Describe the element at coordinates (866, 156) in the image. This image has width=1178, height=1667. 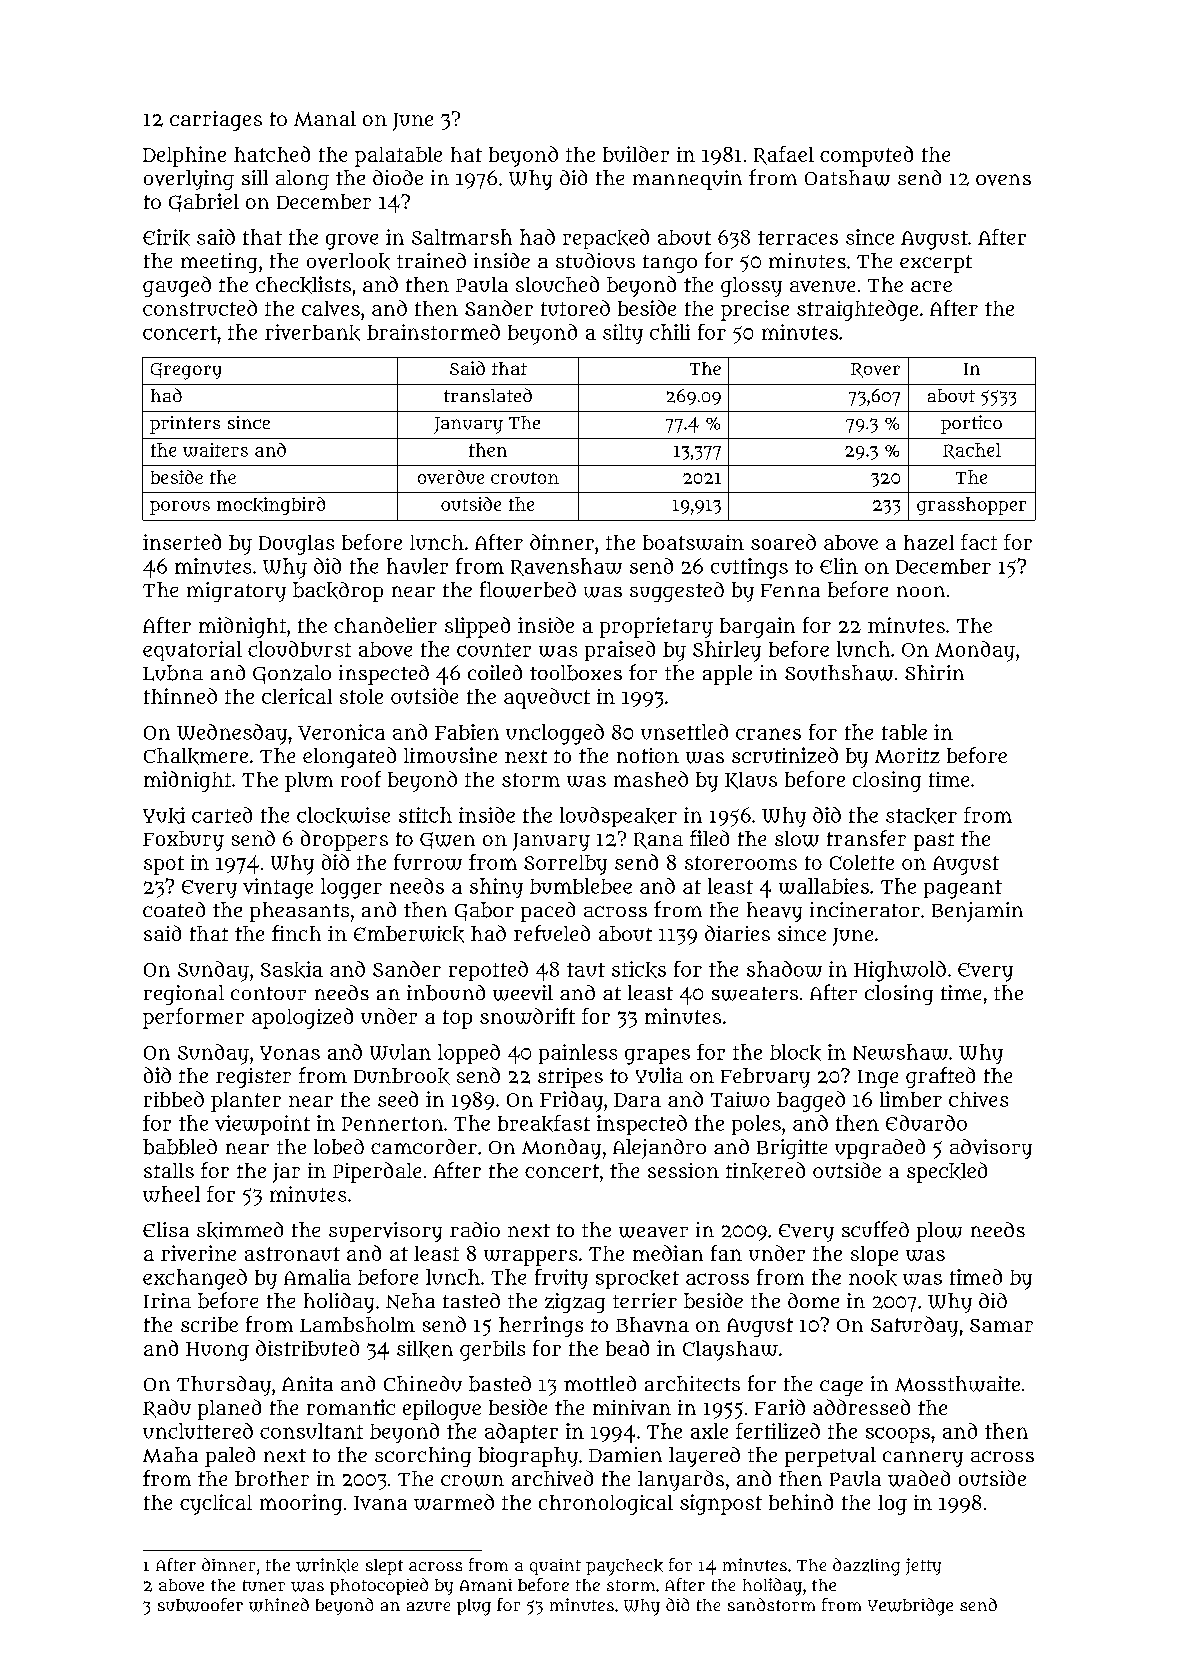
I see `computed` at that location.
